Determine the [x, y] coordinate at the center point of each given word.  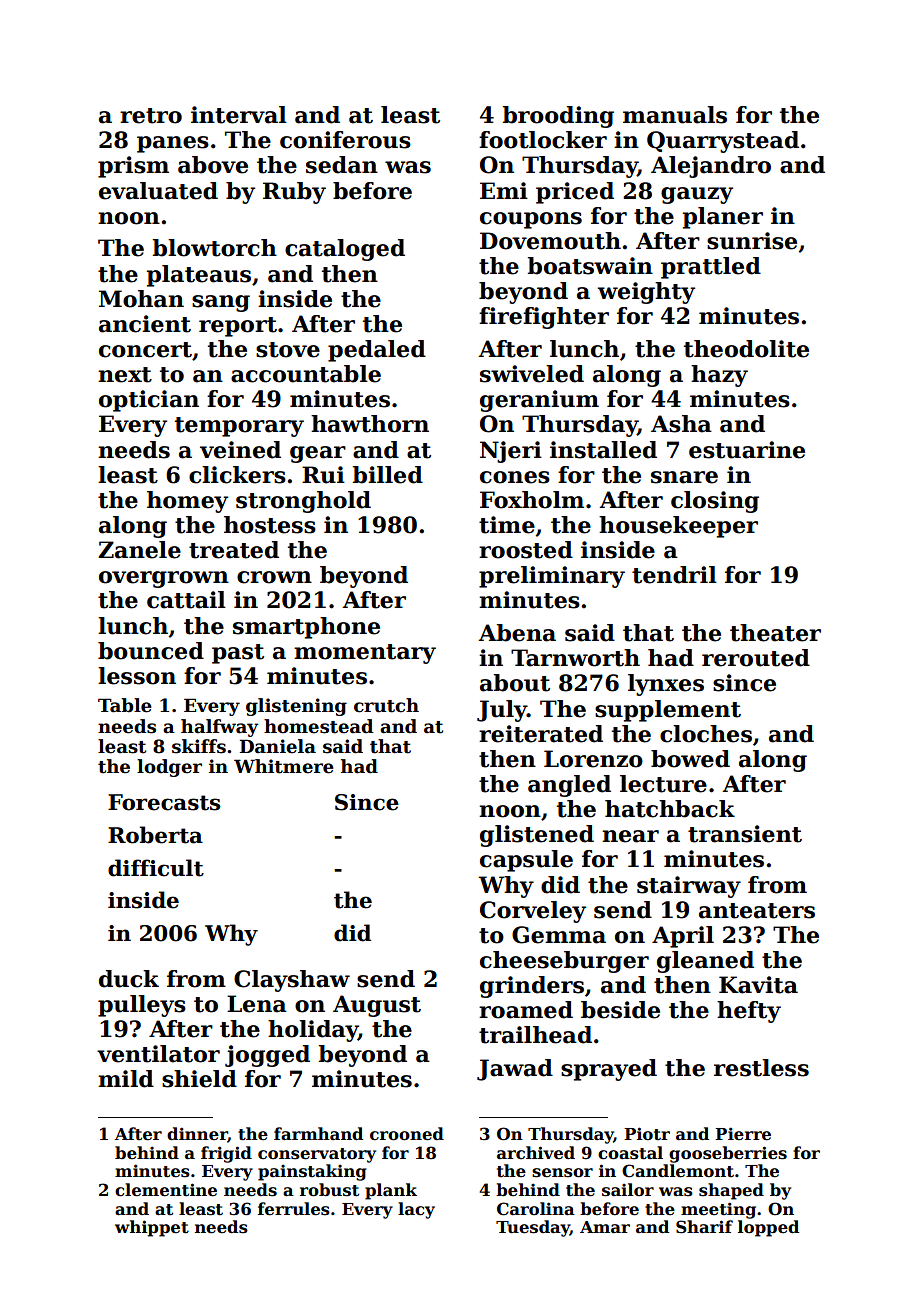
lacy [416, 1210]
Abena [517, 633]
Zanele [139, 550]
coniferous [345, 140]
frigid [226, 1154]
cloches [706, 734]
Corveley [533, 912]
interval [239, 115]
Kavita [758, 985]
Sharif [704, 1227]
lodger [169, 768]
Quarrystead [723, 142]
